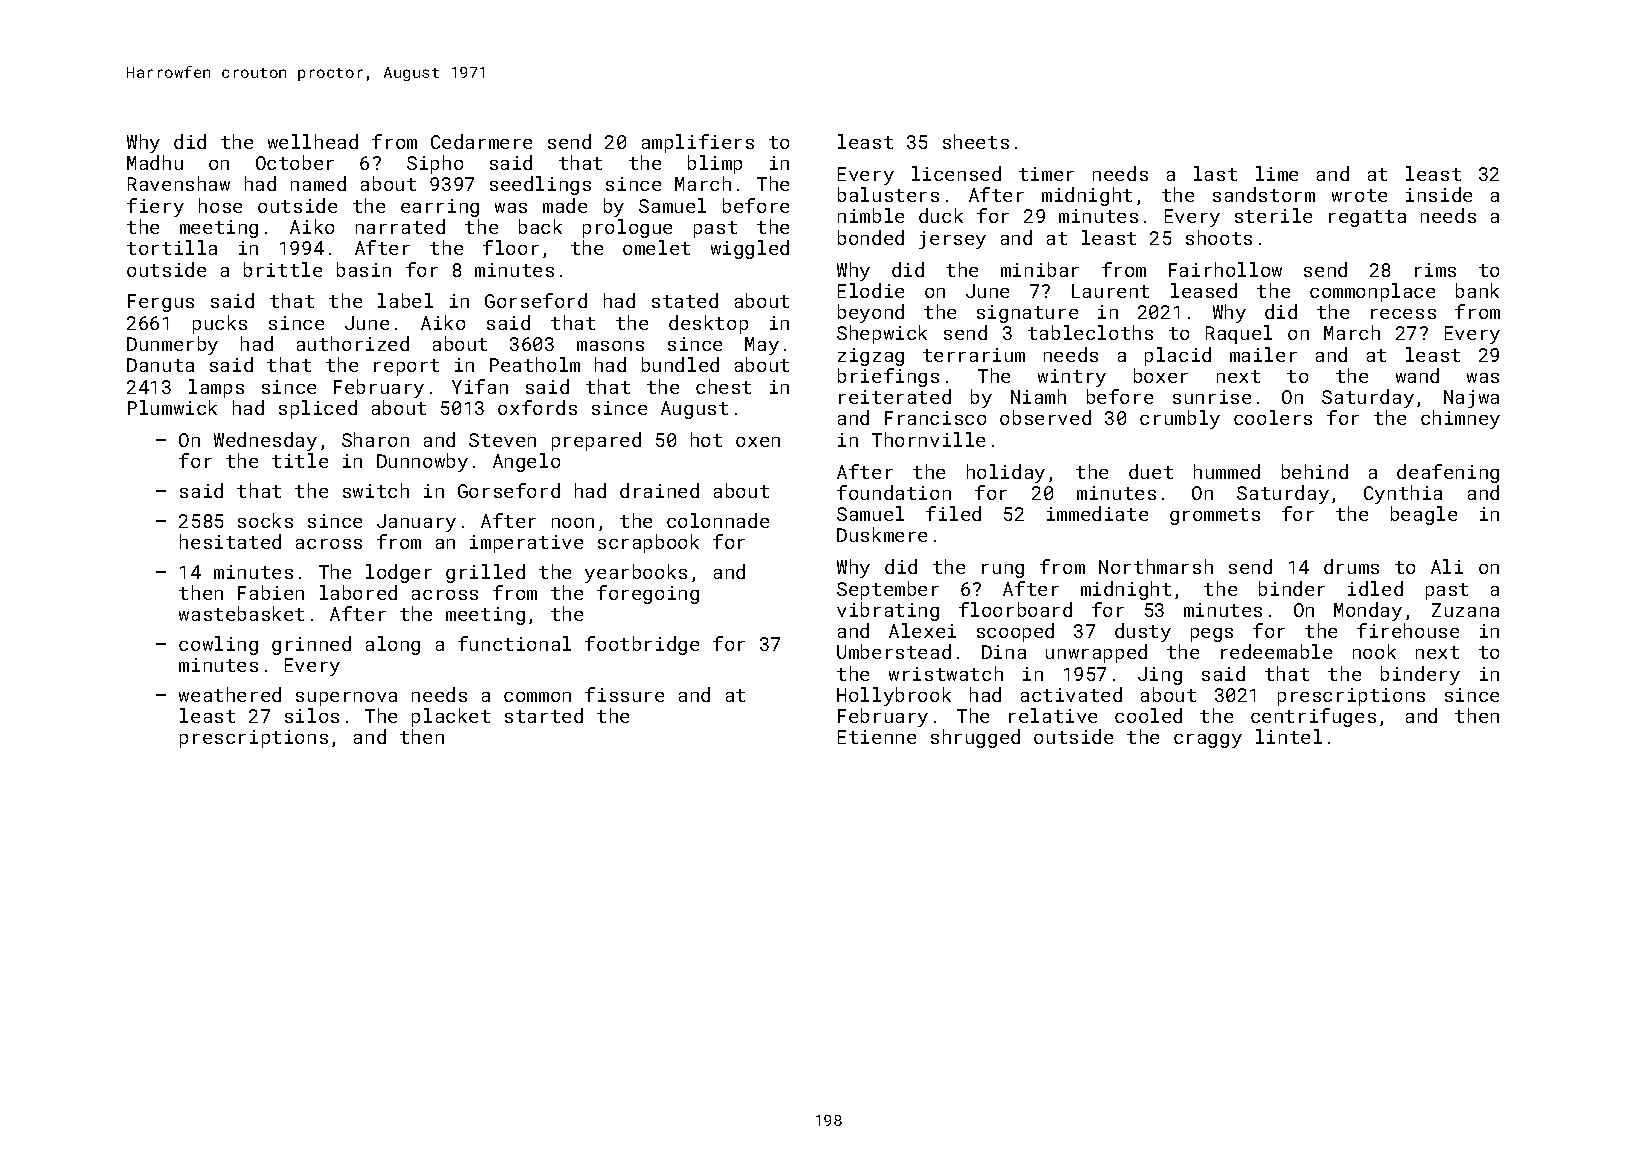  What do you see at coordinates (1439, 194) in the screenshot?
I see `inside` at bounding box center [1439, 194].
